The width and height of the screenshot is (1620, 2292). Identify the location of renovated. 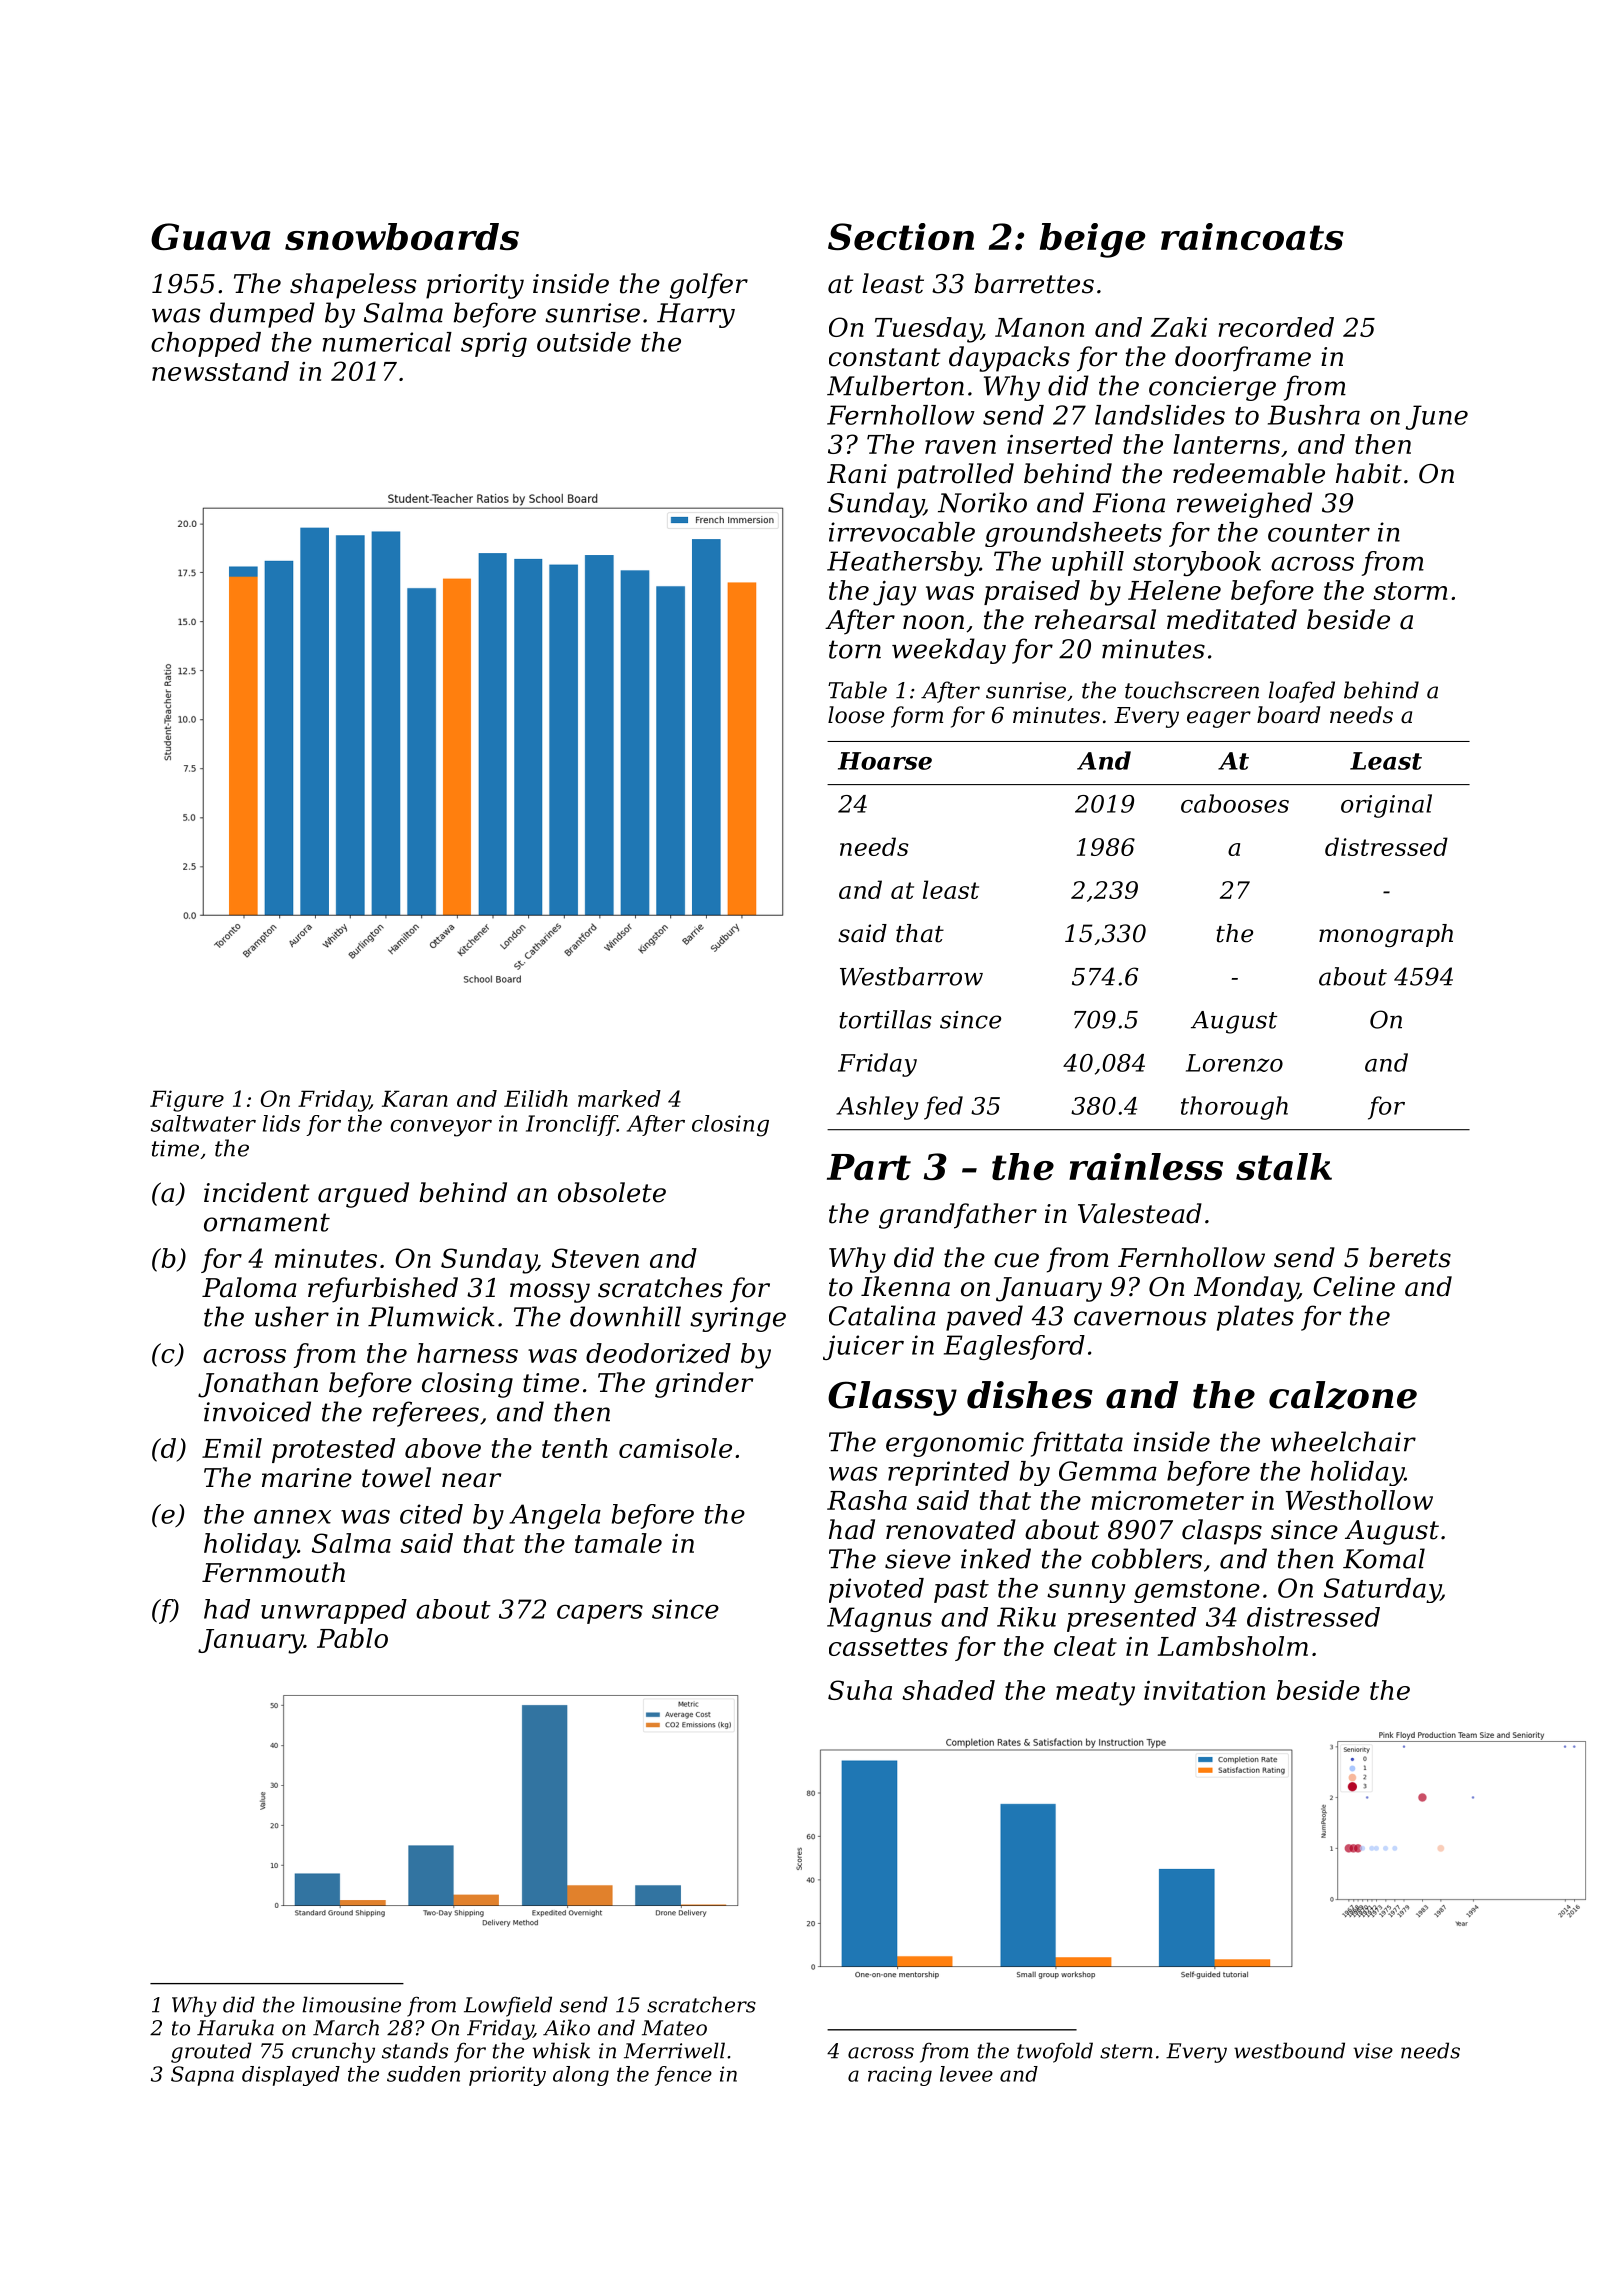
(951, 1529).
